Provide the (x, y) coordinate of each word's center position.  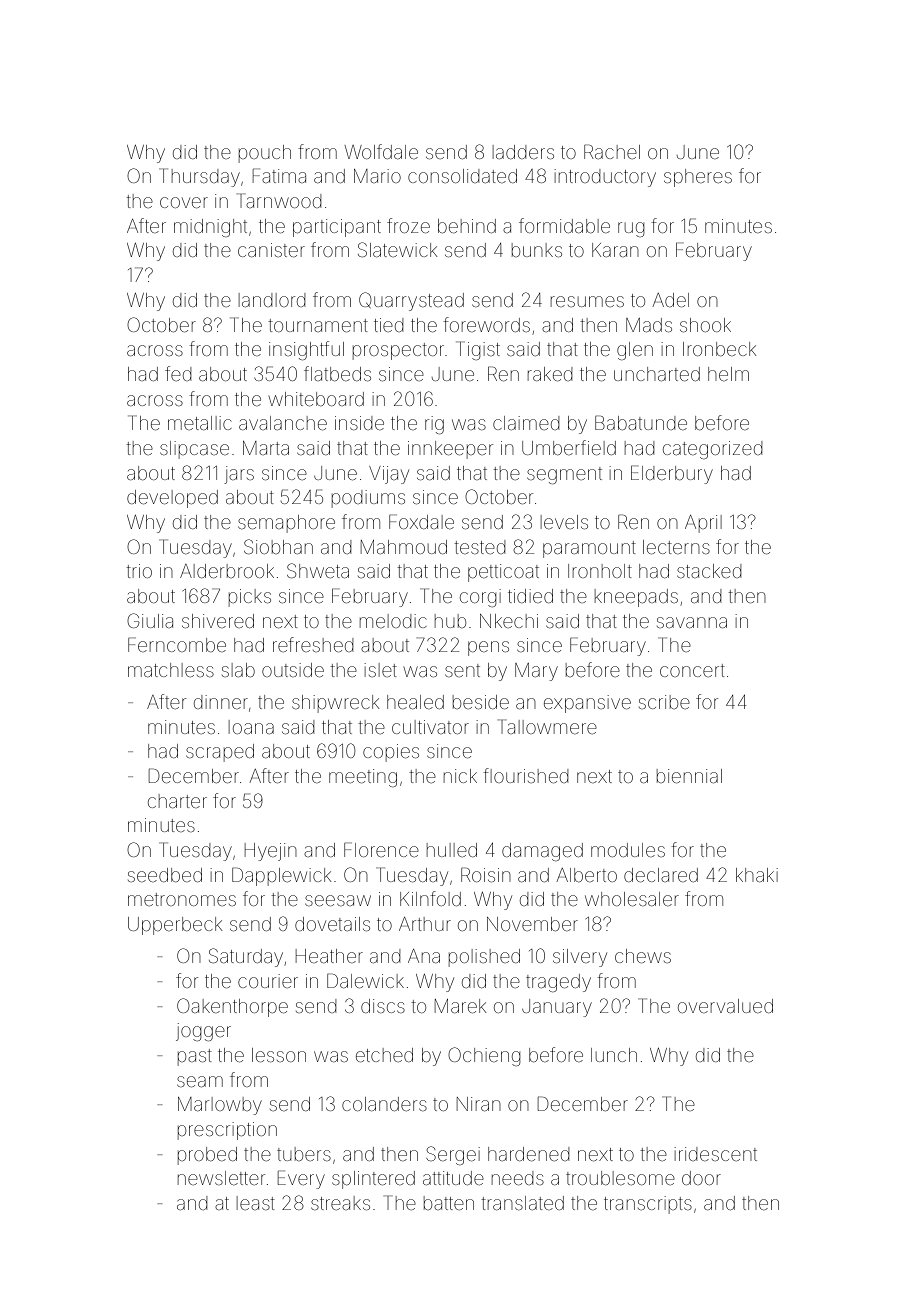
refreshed (313, 644)
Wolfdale (381, 151)
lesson (279, 1055)
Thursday (199, 177)
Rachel (612, 151)
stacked (709, 571)
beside (481, 702)
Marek (460, 1006)
